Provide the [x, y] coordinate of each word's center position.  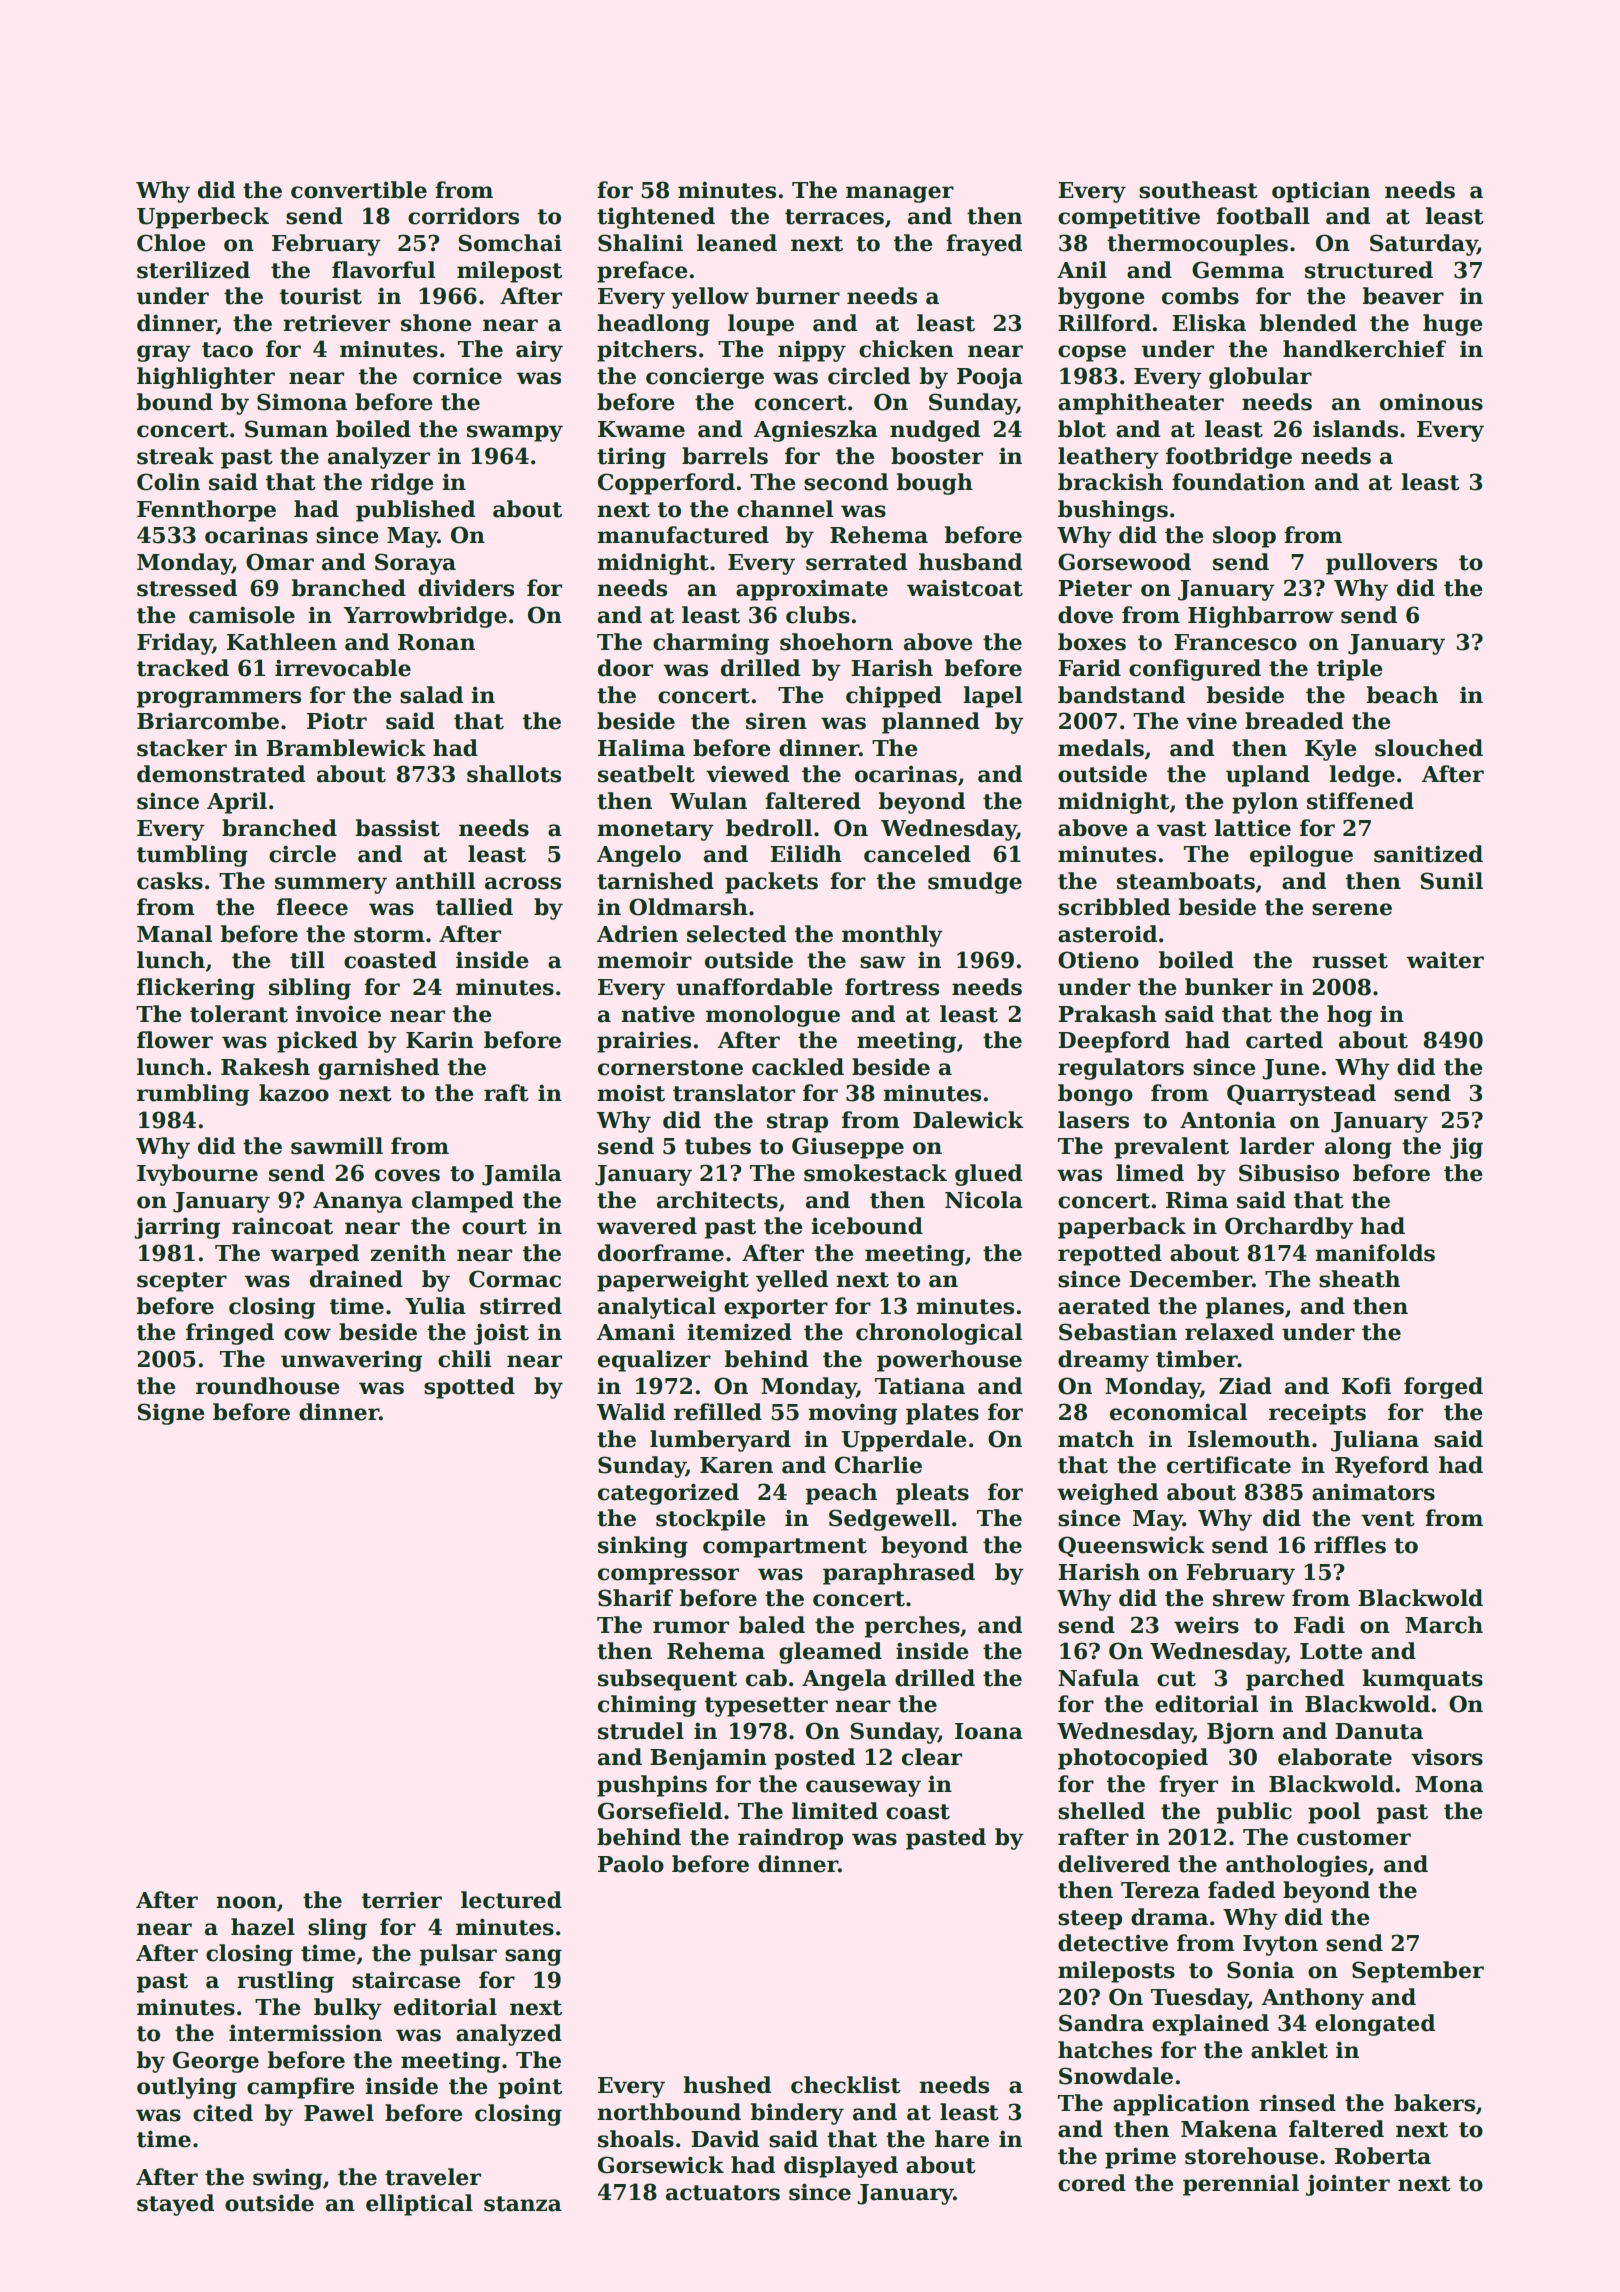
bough [935, 484]
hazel [263, 1927]
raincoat [282, 1226]
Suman [286, 429]
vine [1211, 721]
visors [1447, 1757]
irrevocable [343, 668]
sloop [1244, 537]
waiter [1445, 960]
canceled [917, 854]
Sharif [635, 1598]
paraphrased [899, 1574]
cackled [798, 1067]
